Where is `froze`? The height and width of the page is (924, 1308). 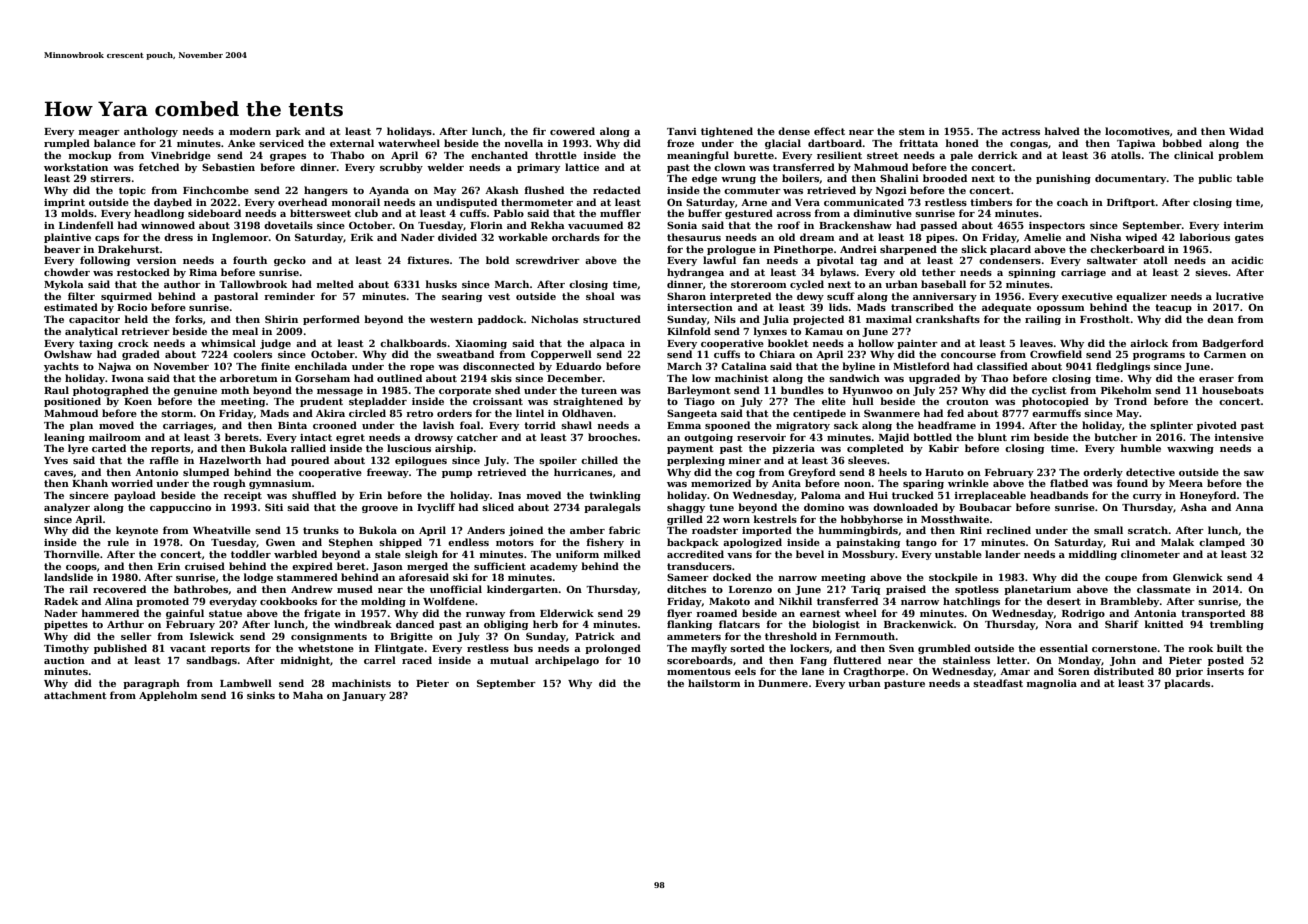 froze is located at coordinates (680, 143).
